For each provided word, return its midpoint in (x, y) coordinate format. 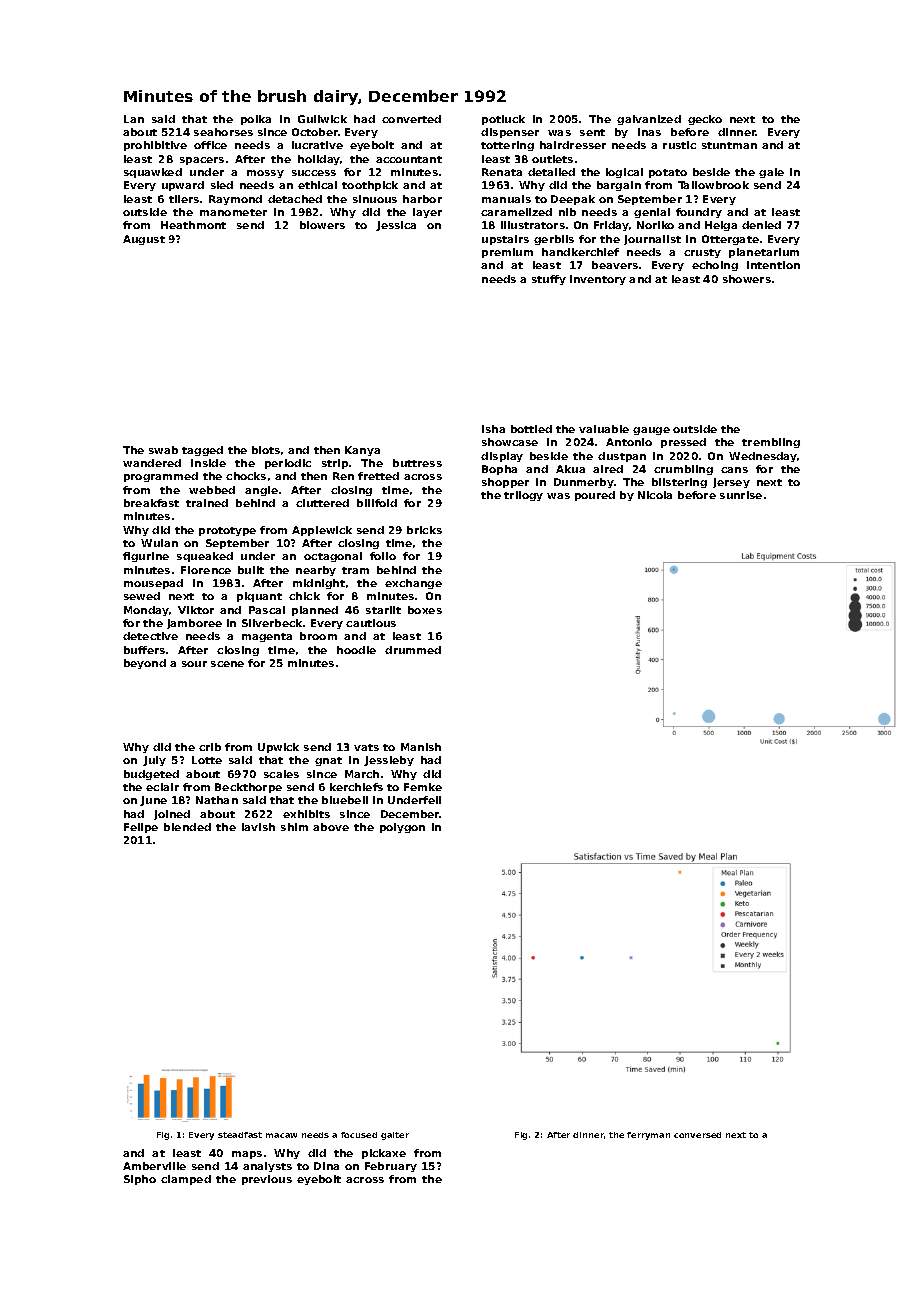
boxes (425, 610)
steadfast (240, 1135)
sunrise (741, 495)
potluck (503, 120)
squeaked (205, 557)
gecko (705, 120)
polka (256, 120)
